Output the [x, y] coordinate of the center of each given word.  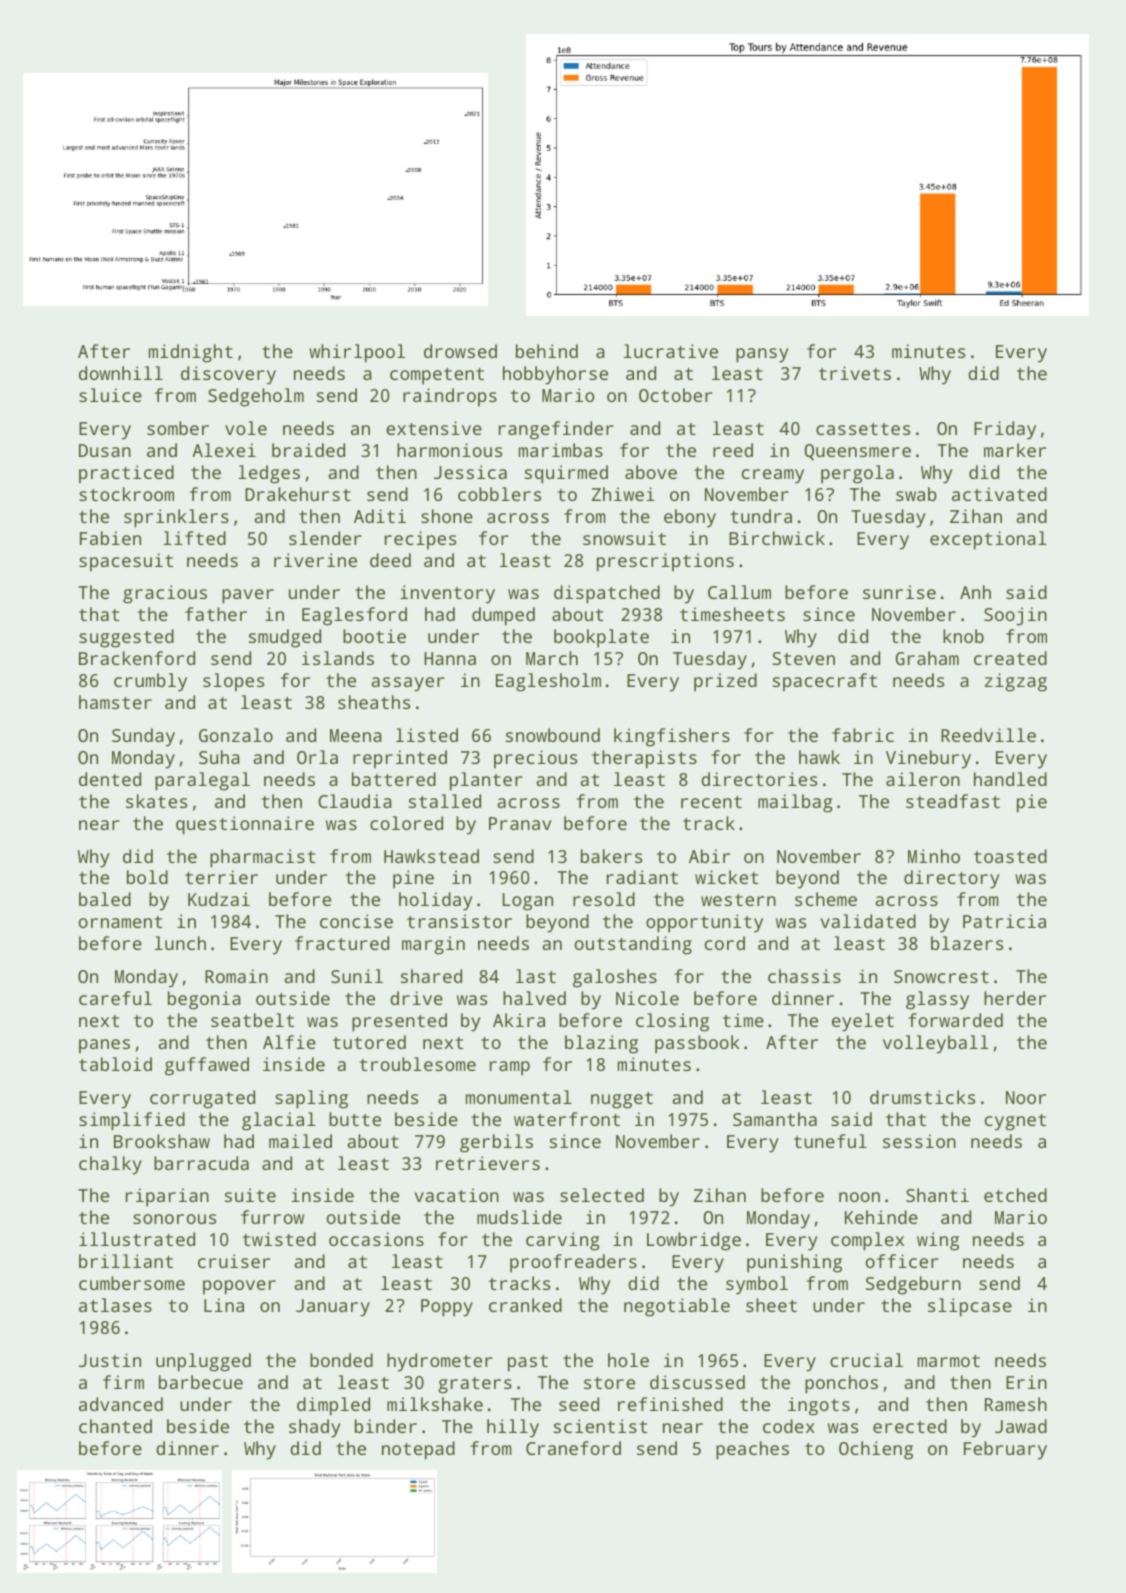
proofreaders [573, 1263]
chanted [115, 1426]
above [651, 472]
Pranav [520, 823]
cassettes [863, 429]
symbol [757, 1285]
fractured [342, 943]
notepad [418, 1450]
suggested [126, 638]
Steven [803, 658]
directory [952, 879]
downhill [121, 373]
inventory [447, 594]
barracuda [201, 1163]
